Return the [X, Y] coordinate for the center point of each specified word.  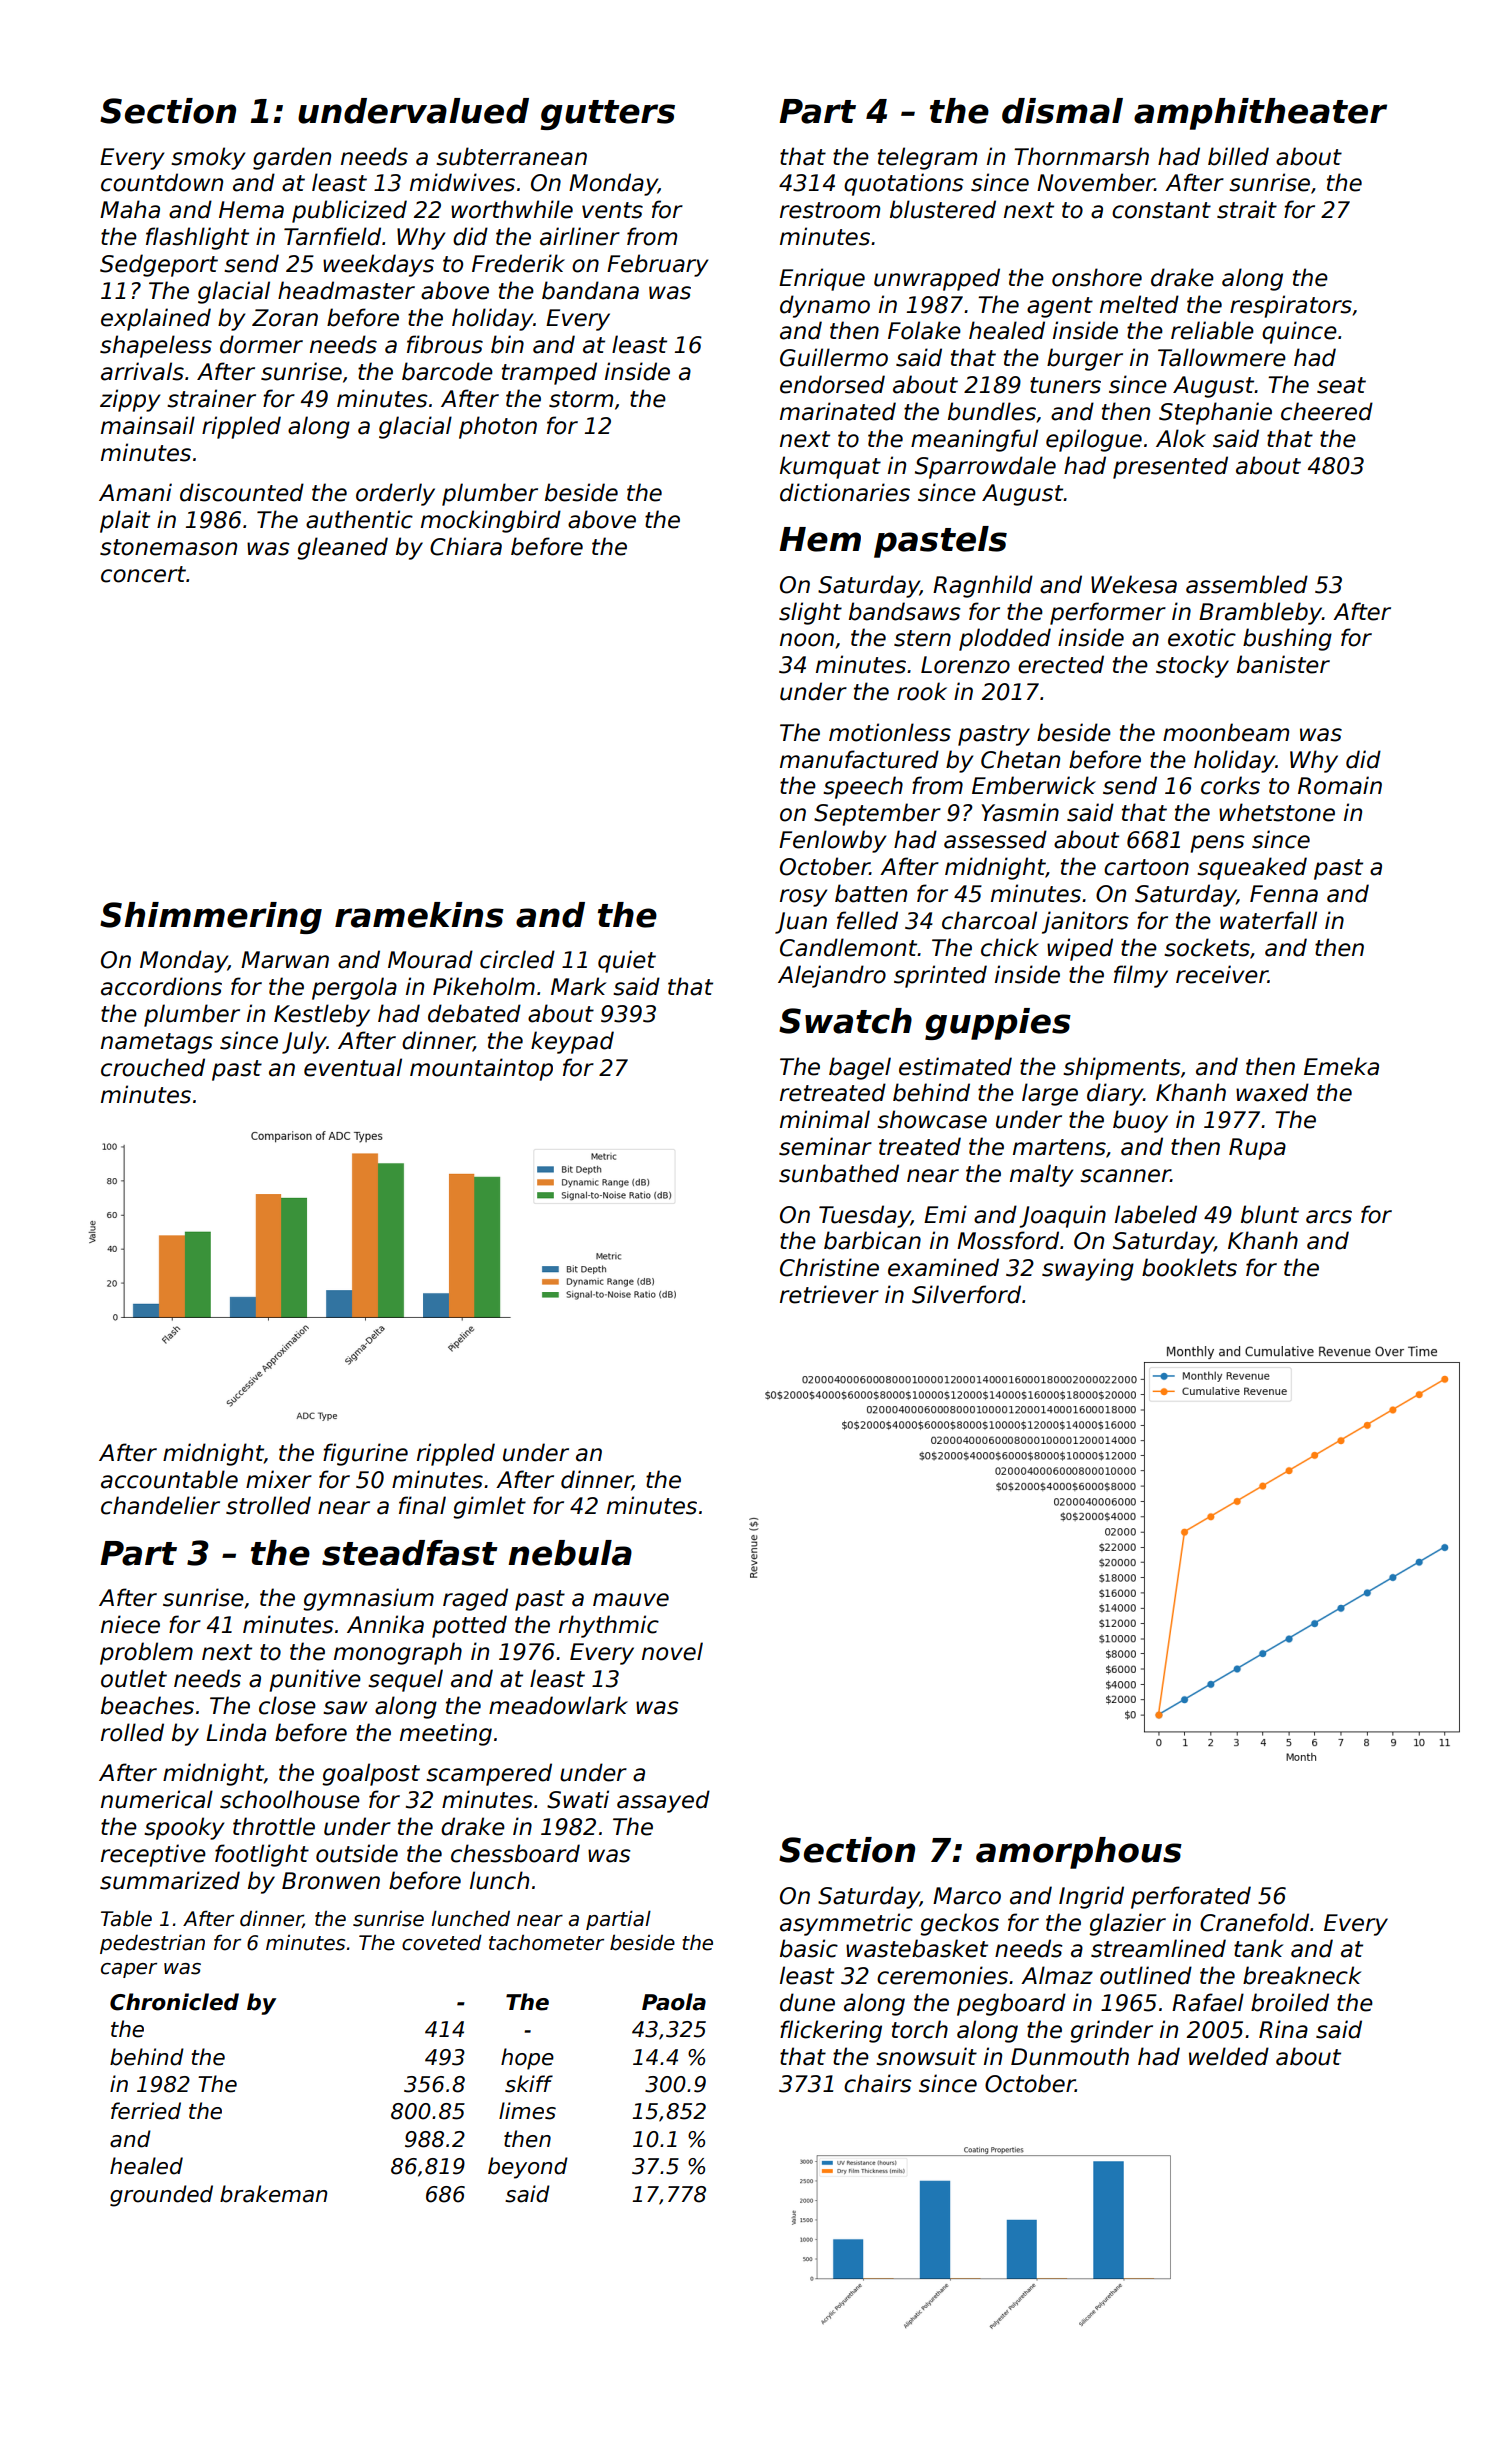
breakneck [1302, 1975]
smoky [208, 158]
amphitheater [1260, 114]
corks [1230, 785]
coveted [442, 1942]
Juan [801, 923]
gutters [608, 115]
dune [807, 2002]
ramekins [419, 915]
